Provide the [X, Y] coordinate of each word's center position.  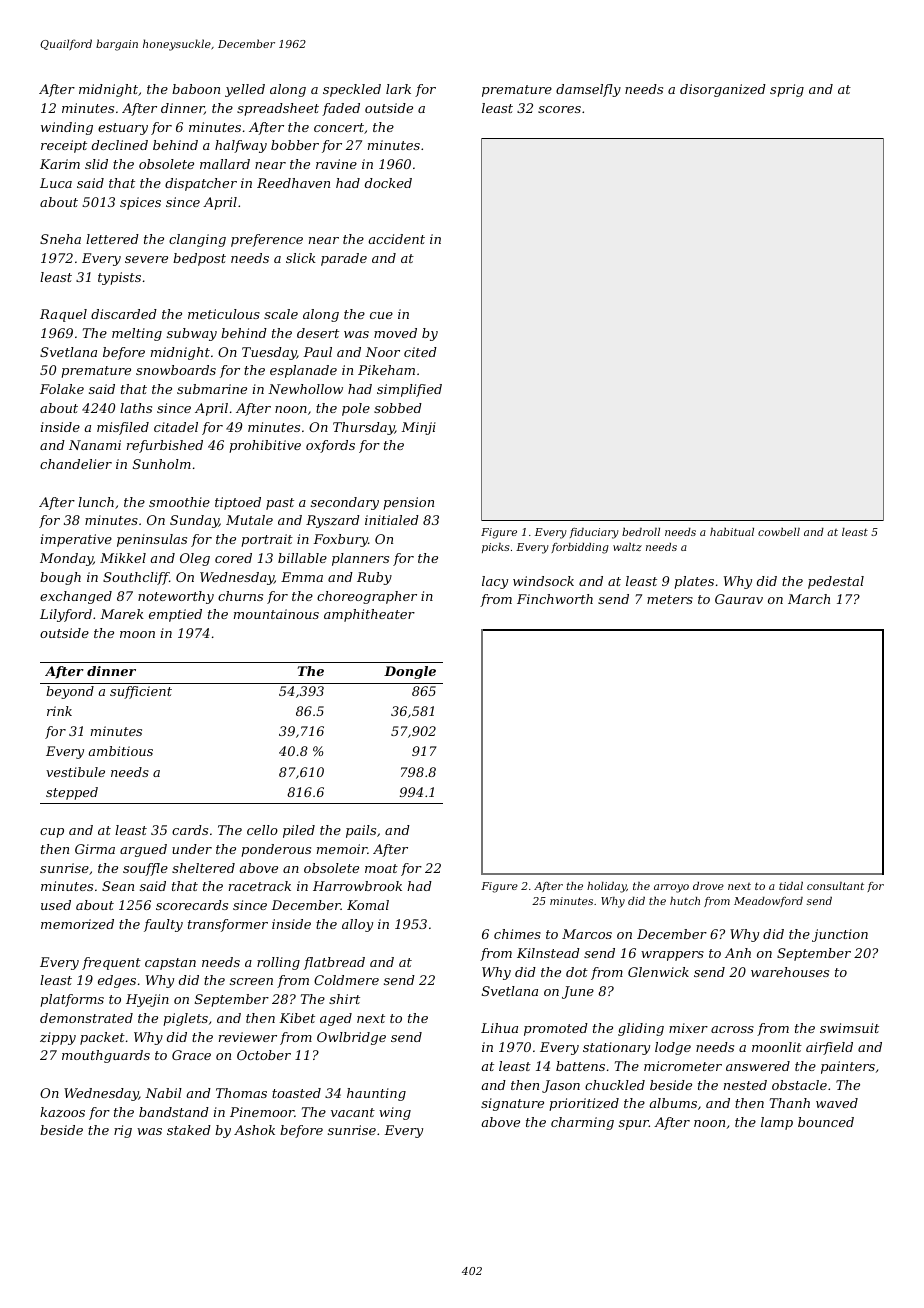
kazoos [62, 1112]
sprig [787, 90]
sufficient [141, 692]
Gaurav [739, 599]
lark [398, 89]
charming [582, 1123]
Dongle [410, 672]
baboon [196, 89]
